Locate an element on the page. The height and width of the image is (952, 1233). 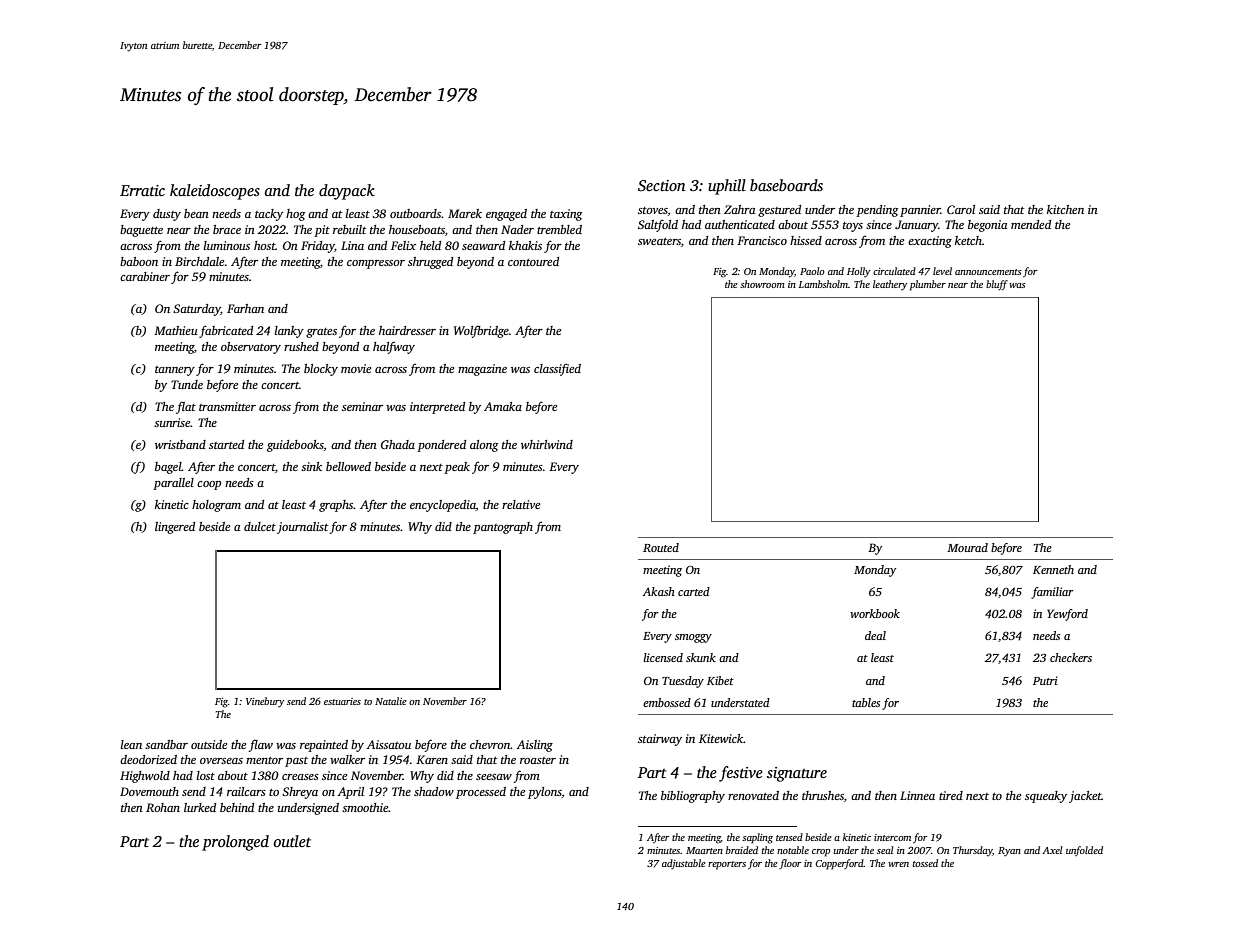
prolonged is located at coordinates (235, 843).
